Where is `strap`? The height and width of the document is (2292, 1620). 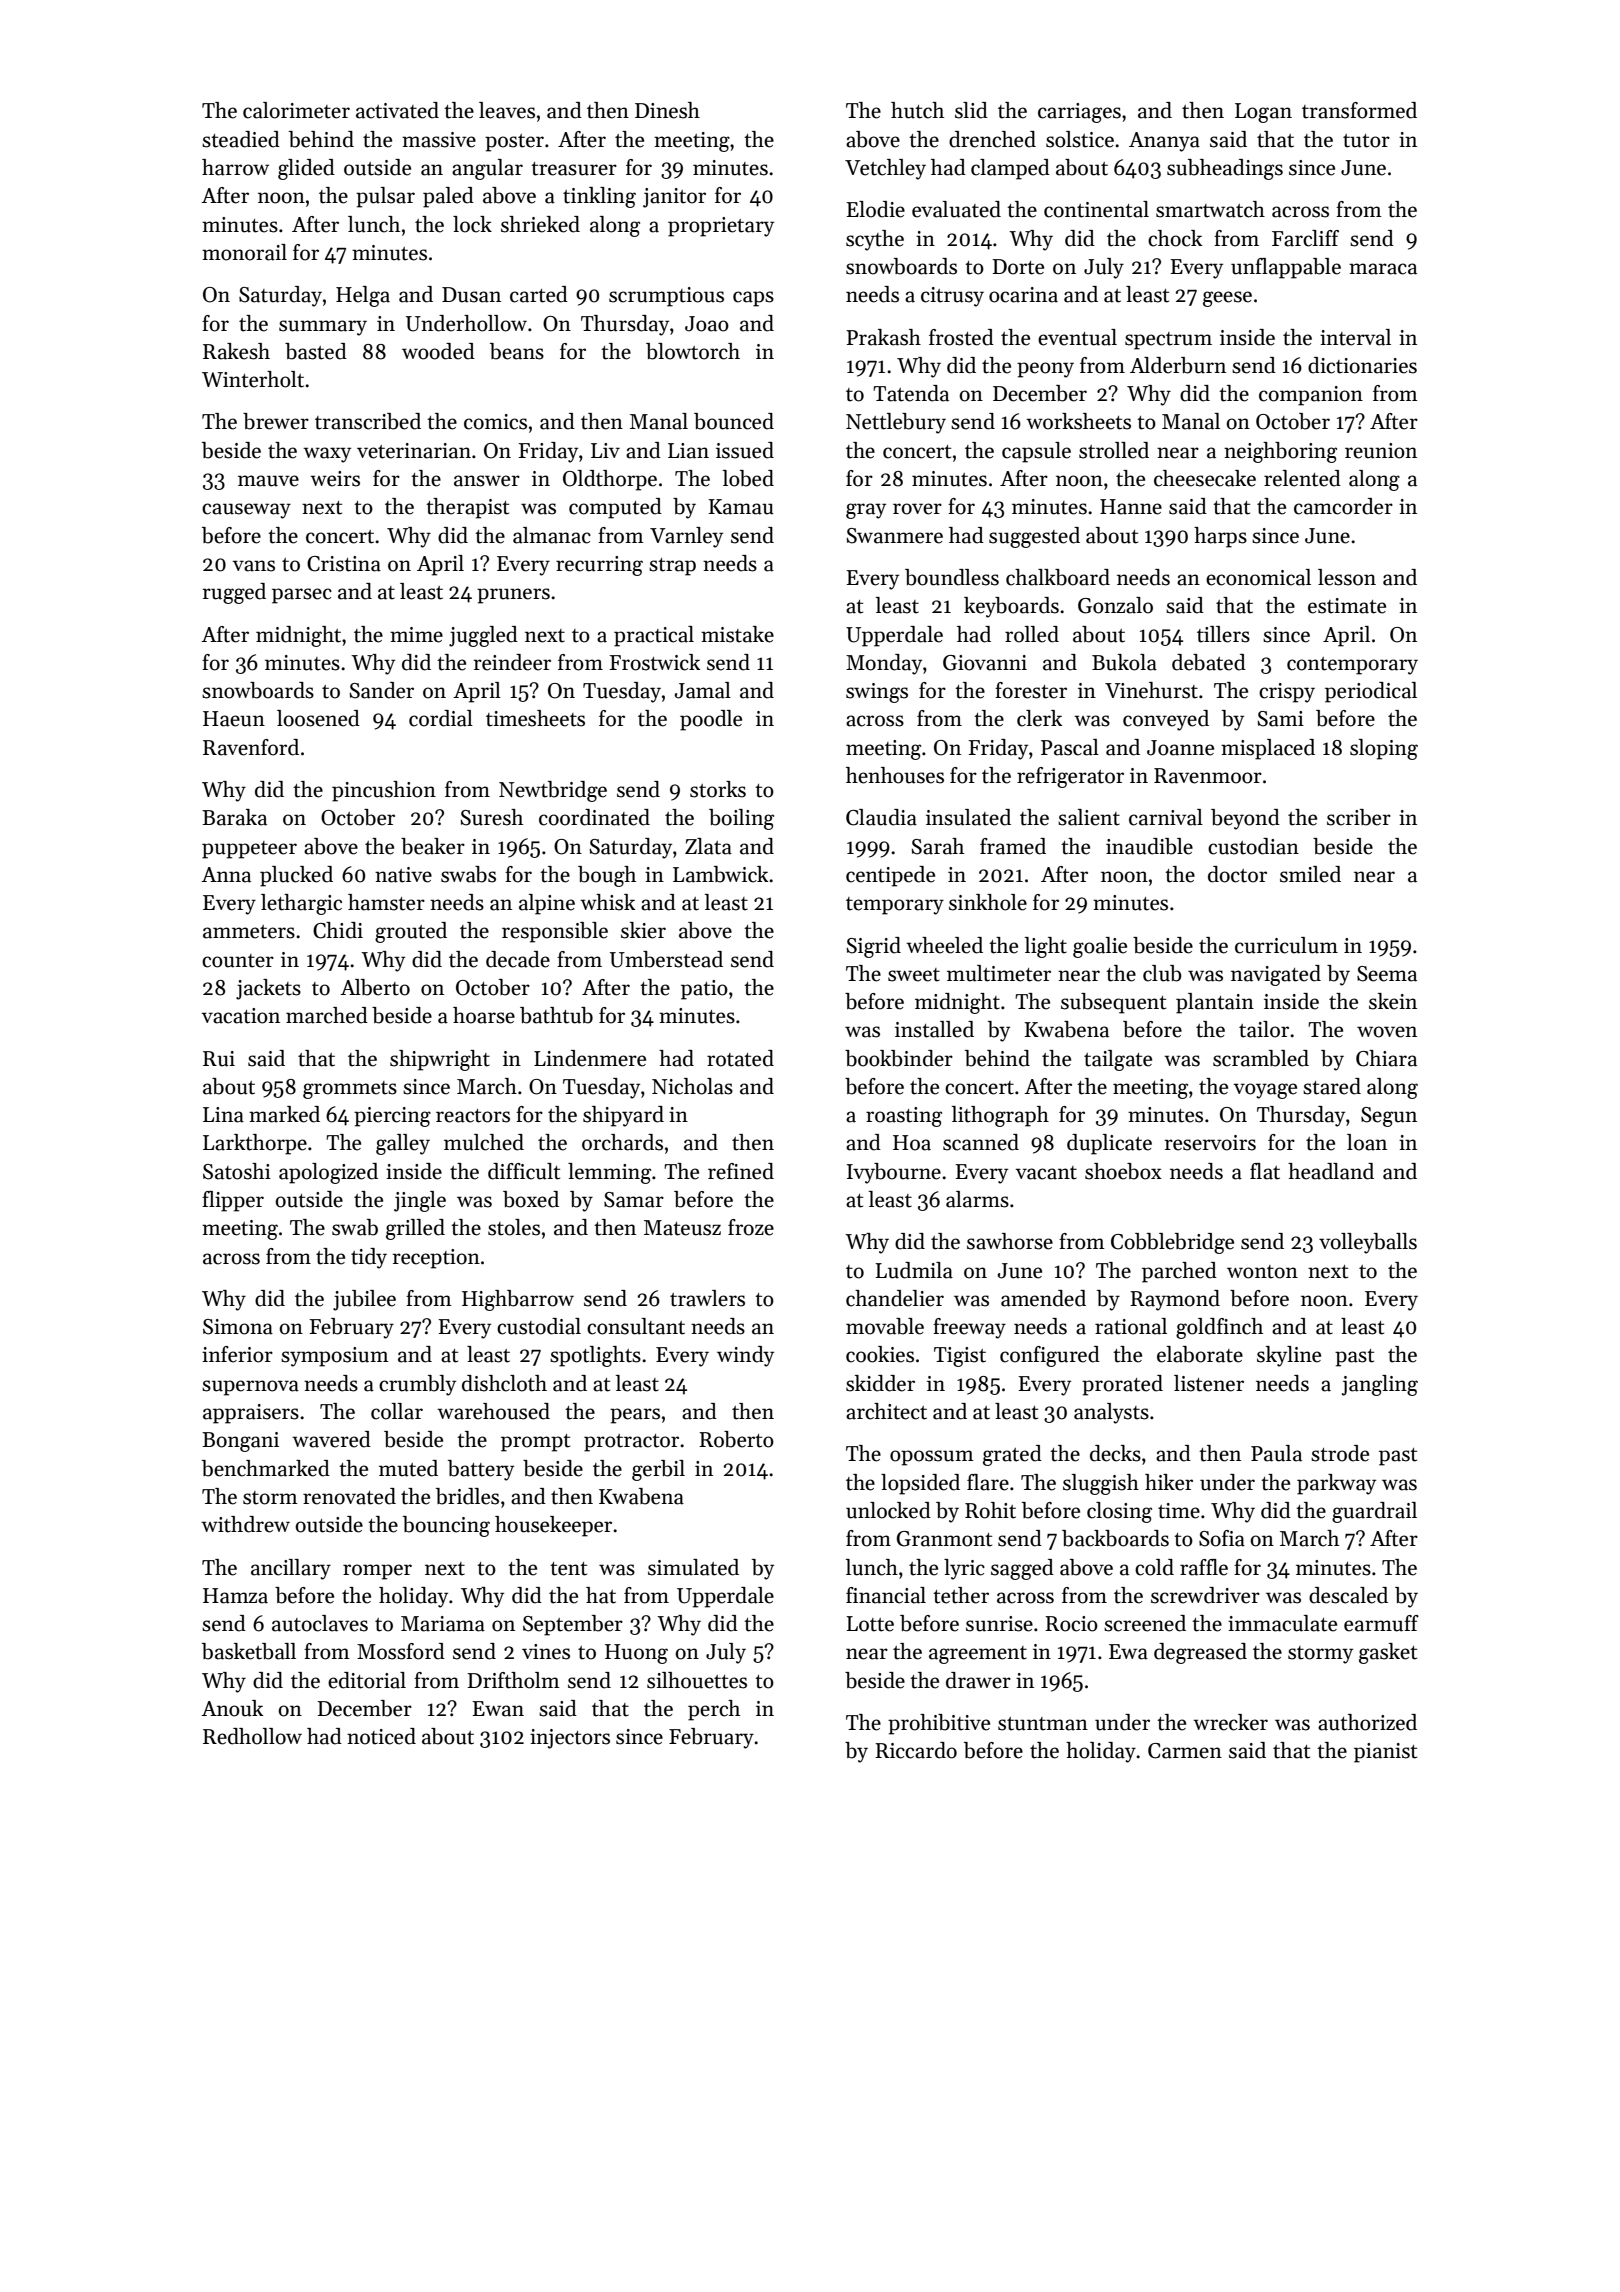 strap is located at coordinates (672, 567).
